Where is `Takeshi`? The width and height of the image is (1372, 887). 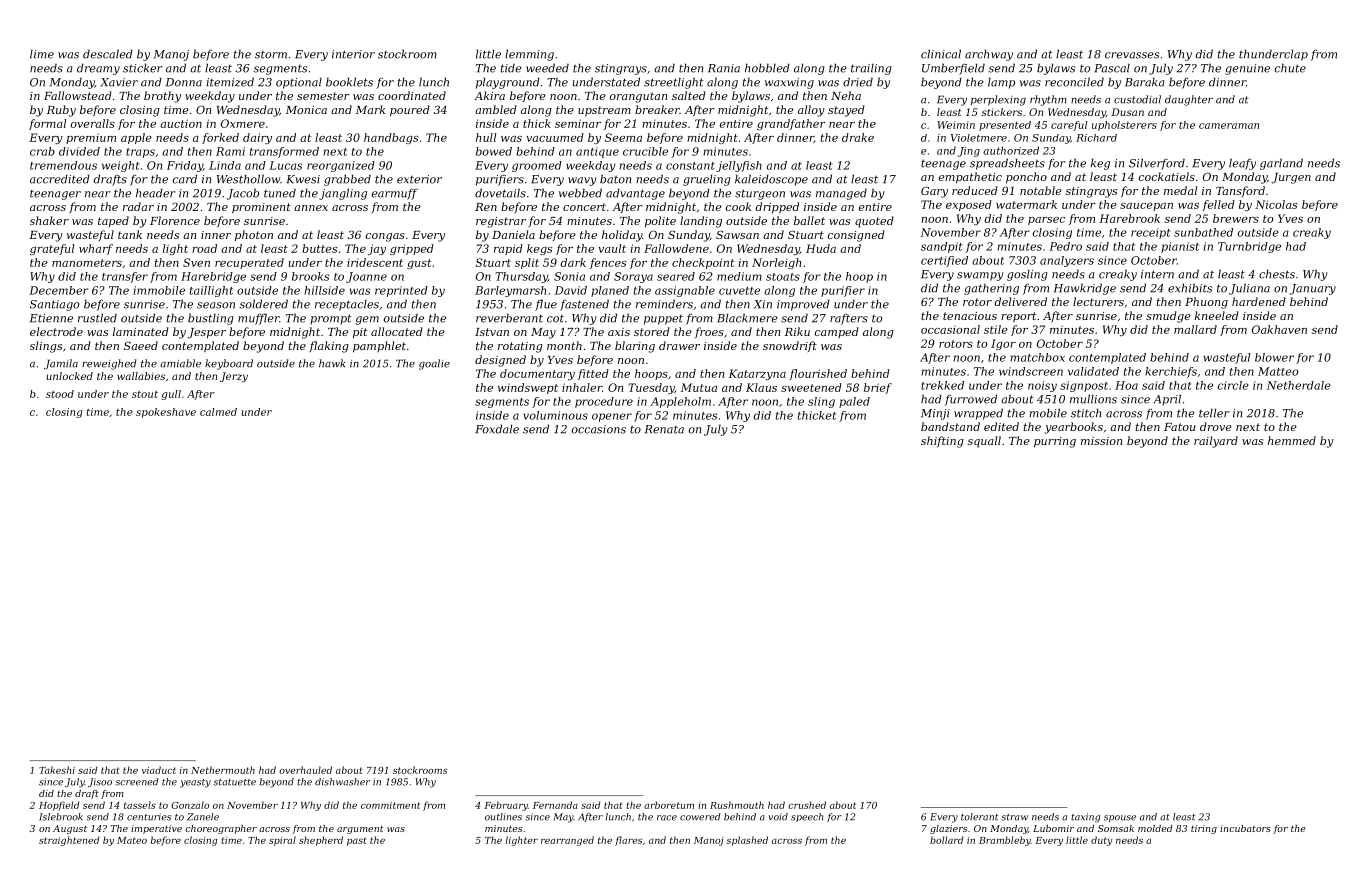
Takeshi is located at coordinates (57, 770).
